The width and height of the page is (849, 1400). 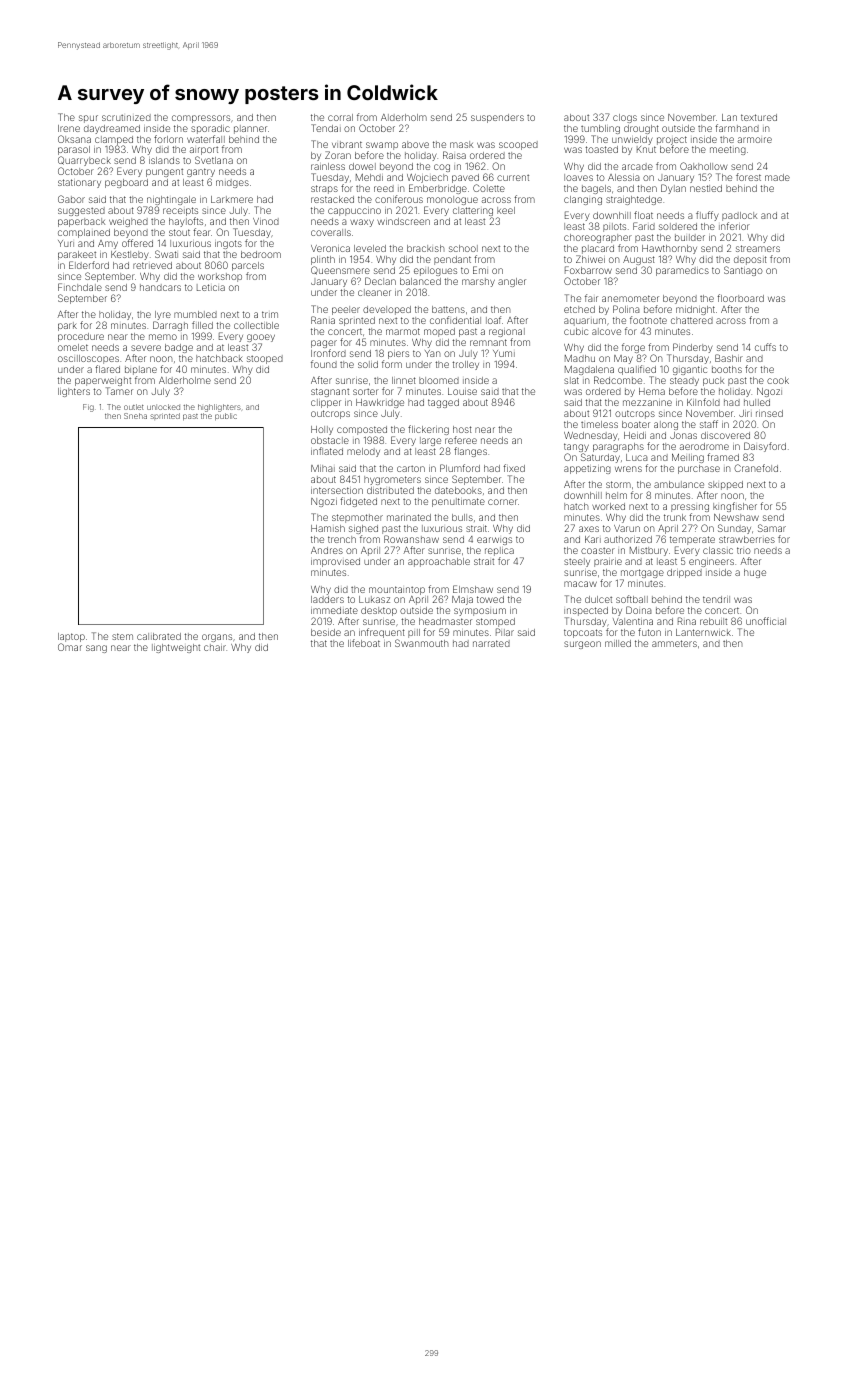 I want to click on deposit, so click(x=750, y=260).
